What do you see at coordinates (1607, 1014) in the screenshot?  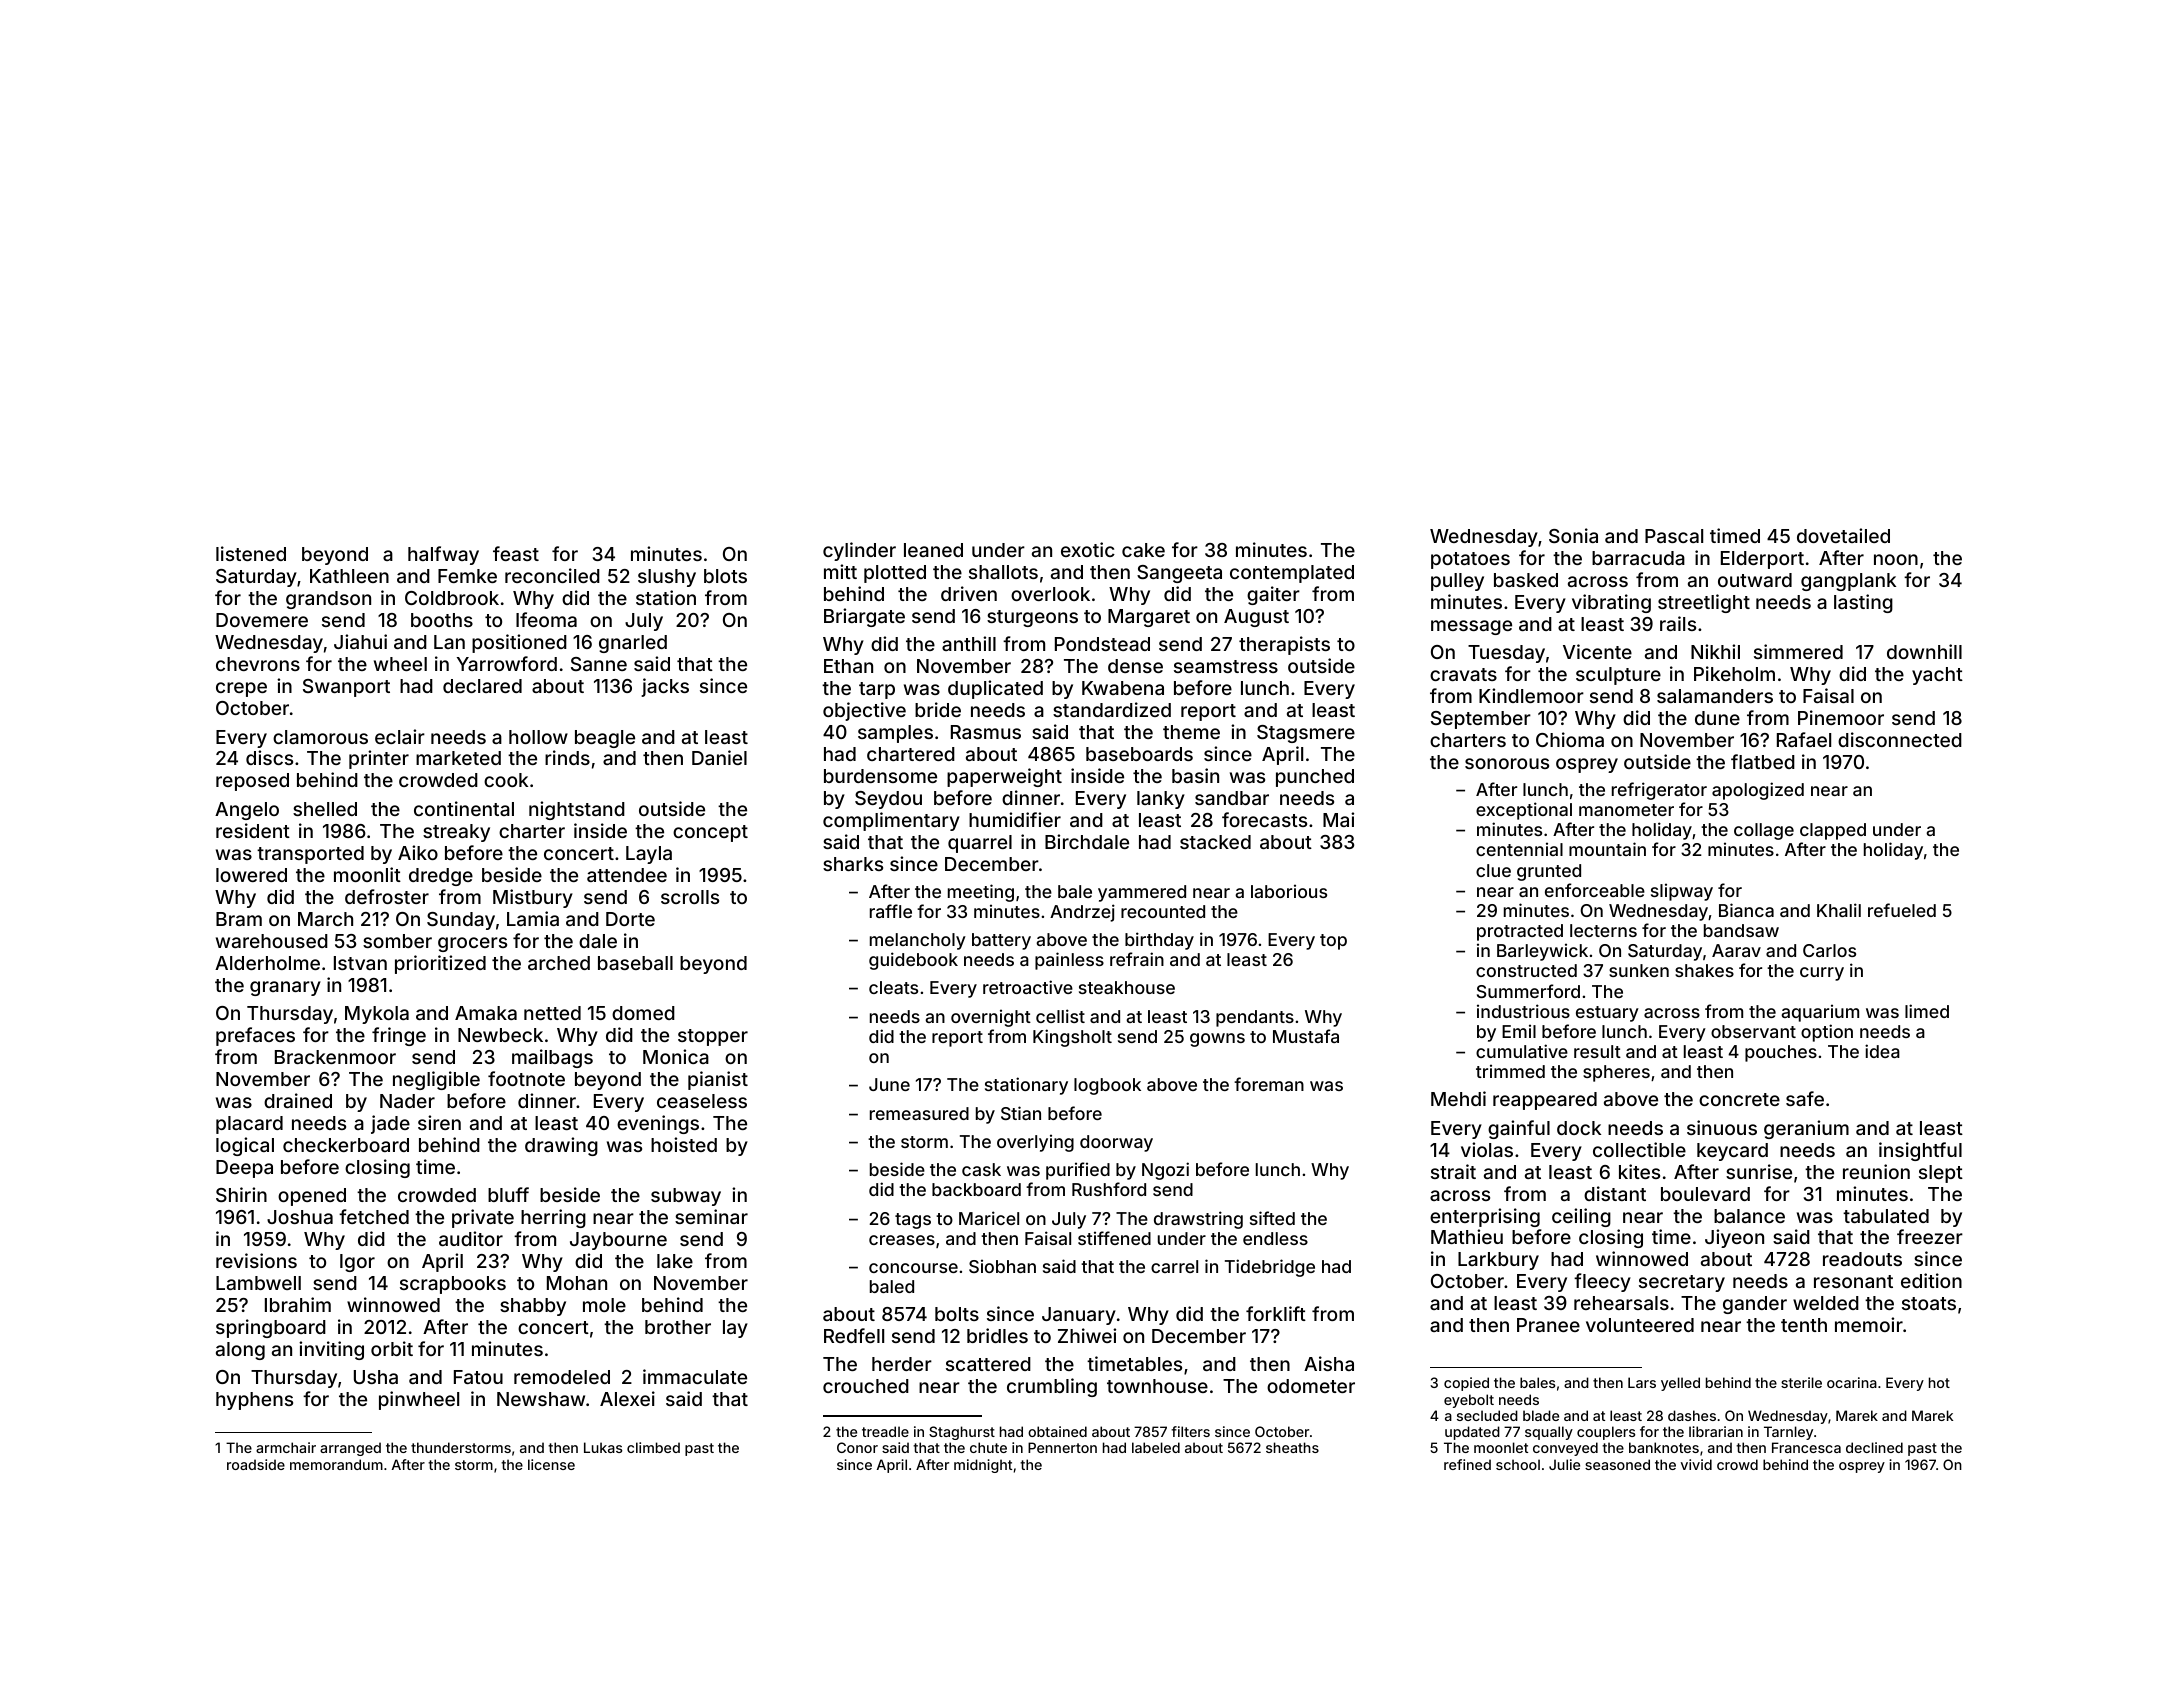 I see `estuary` at bounding box center [1607, 1014].
